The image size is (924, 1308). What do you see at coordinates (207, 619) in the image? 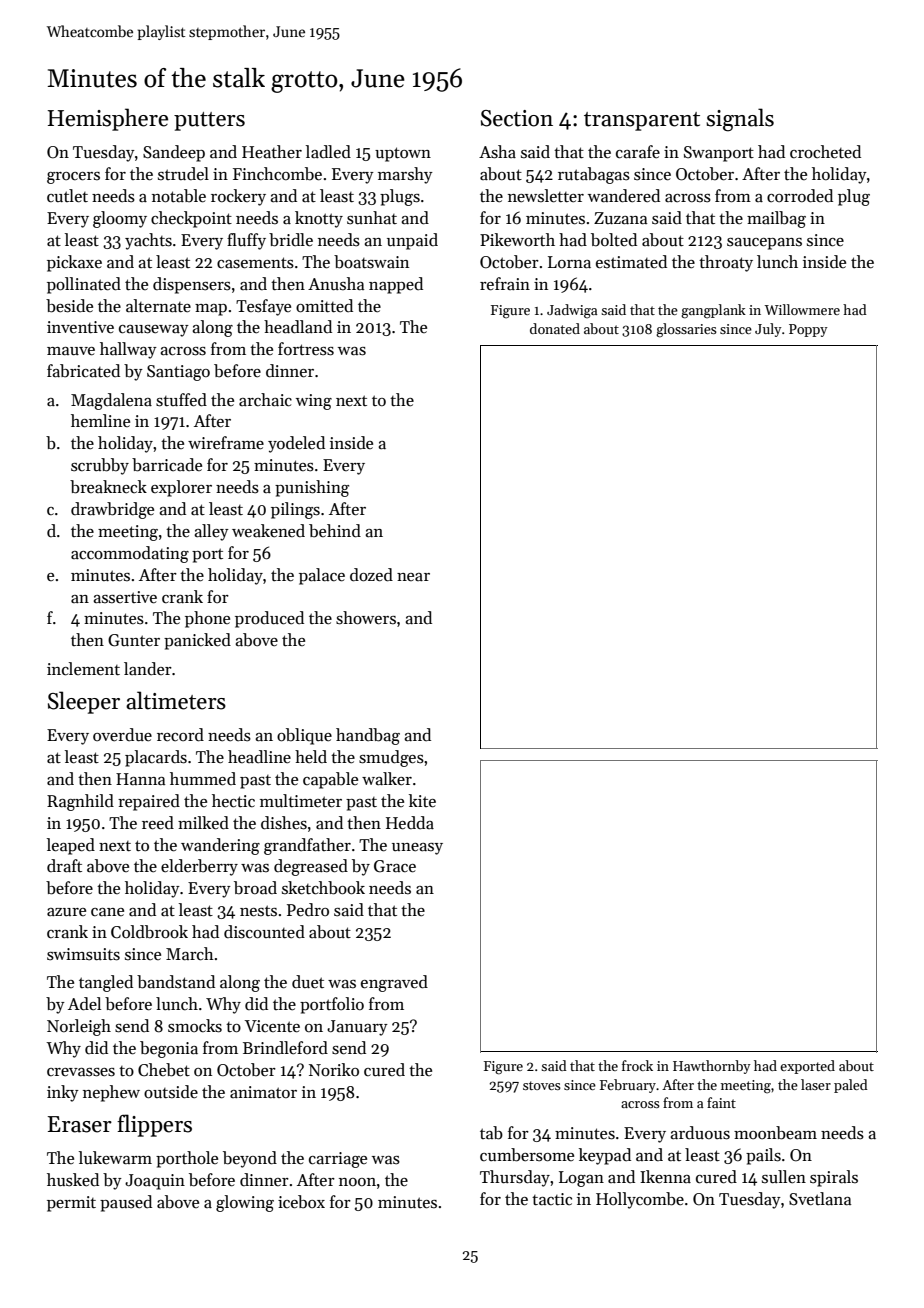
I see `phone` at bounding box center [207, 619].
